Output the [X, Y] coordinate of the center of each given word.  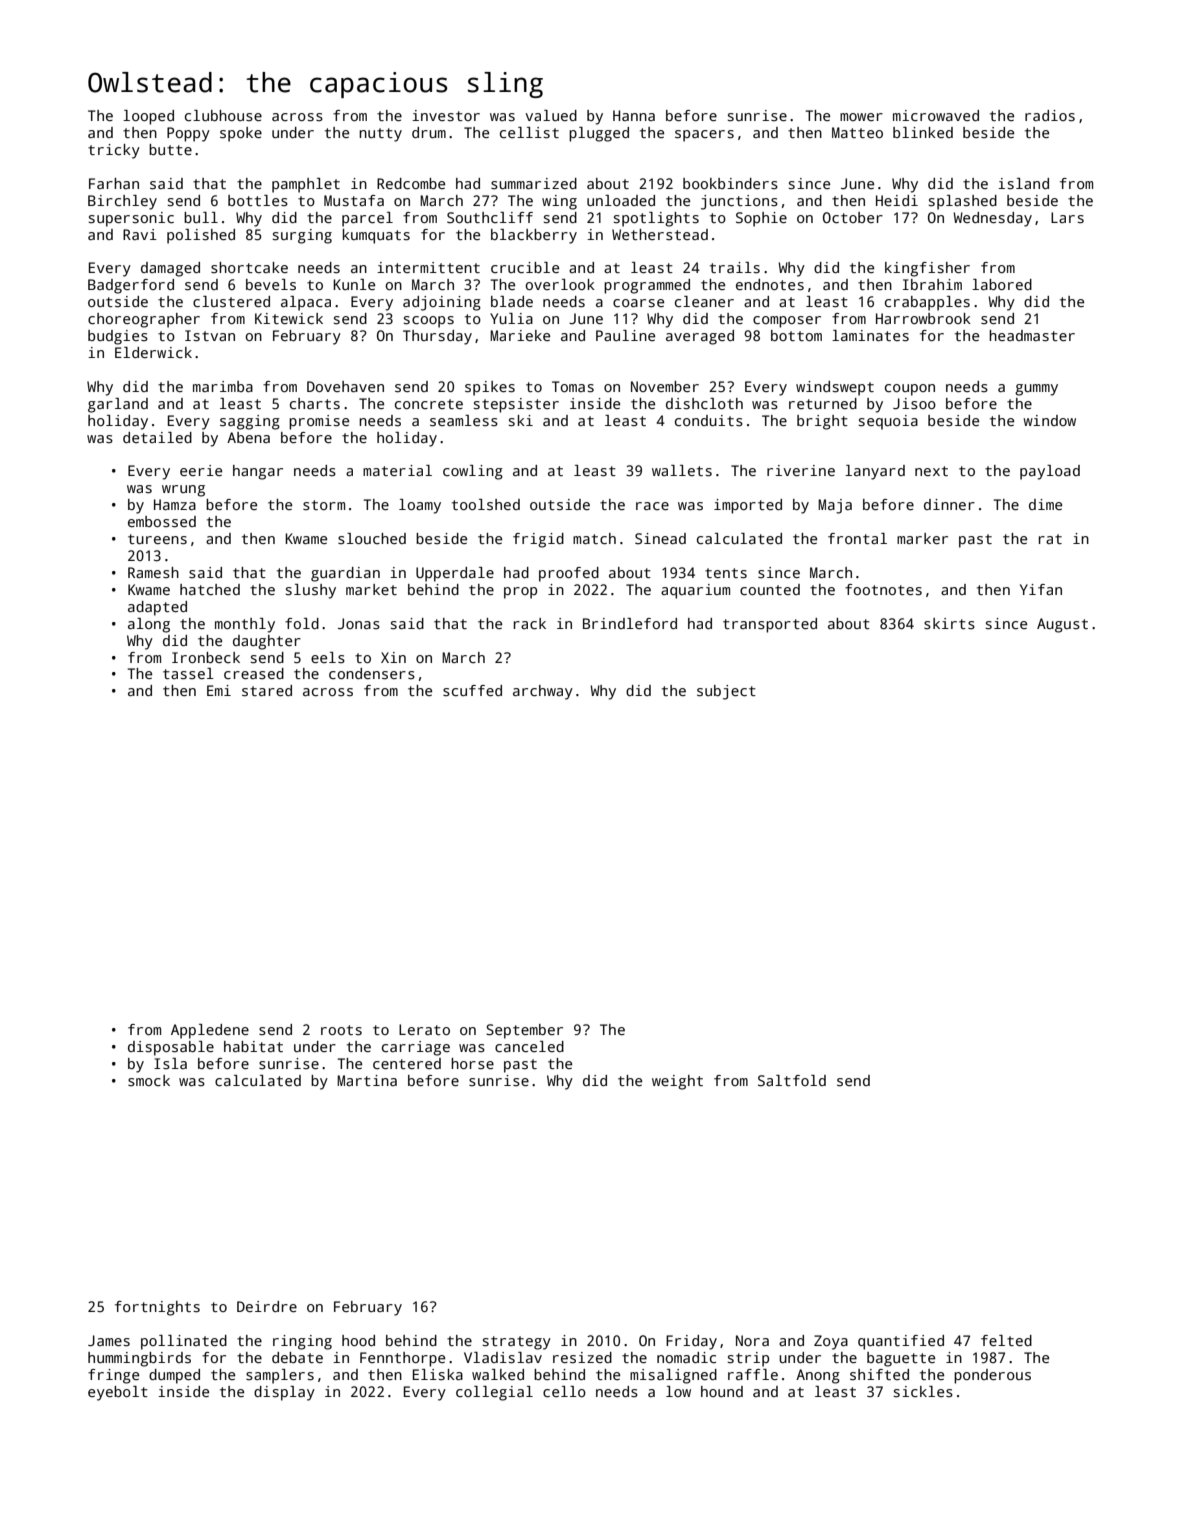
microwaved [936, 115]
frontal [857, 538]
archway [543, 692]
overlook [560, 284]
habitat [253, 1046]
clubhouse [223, 115]
